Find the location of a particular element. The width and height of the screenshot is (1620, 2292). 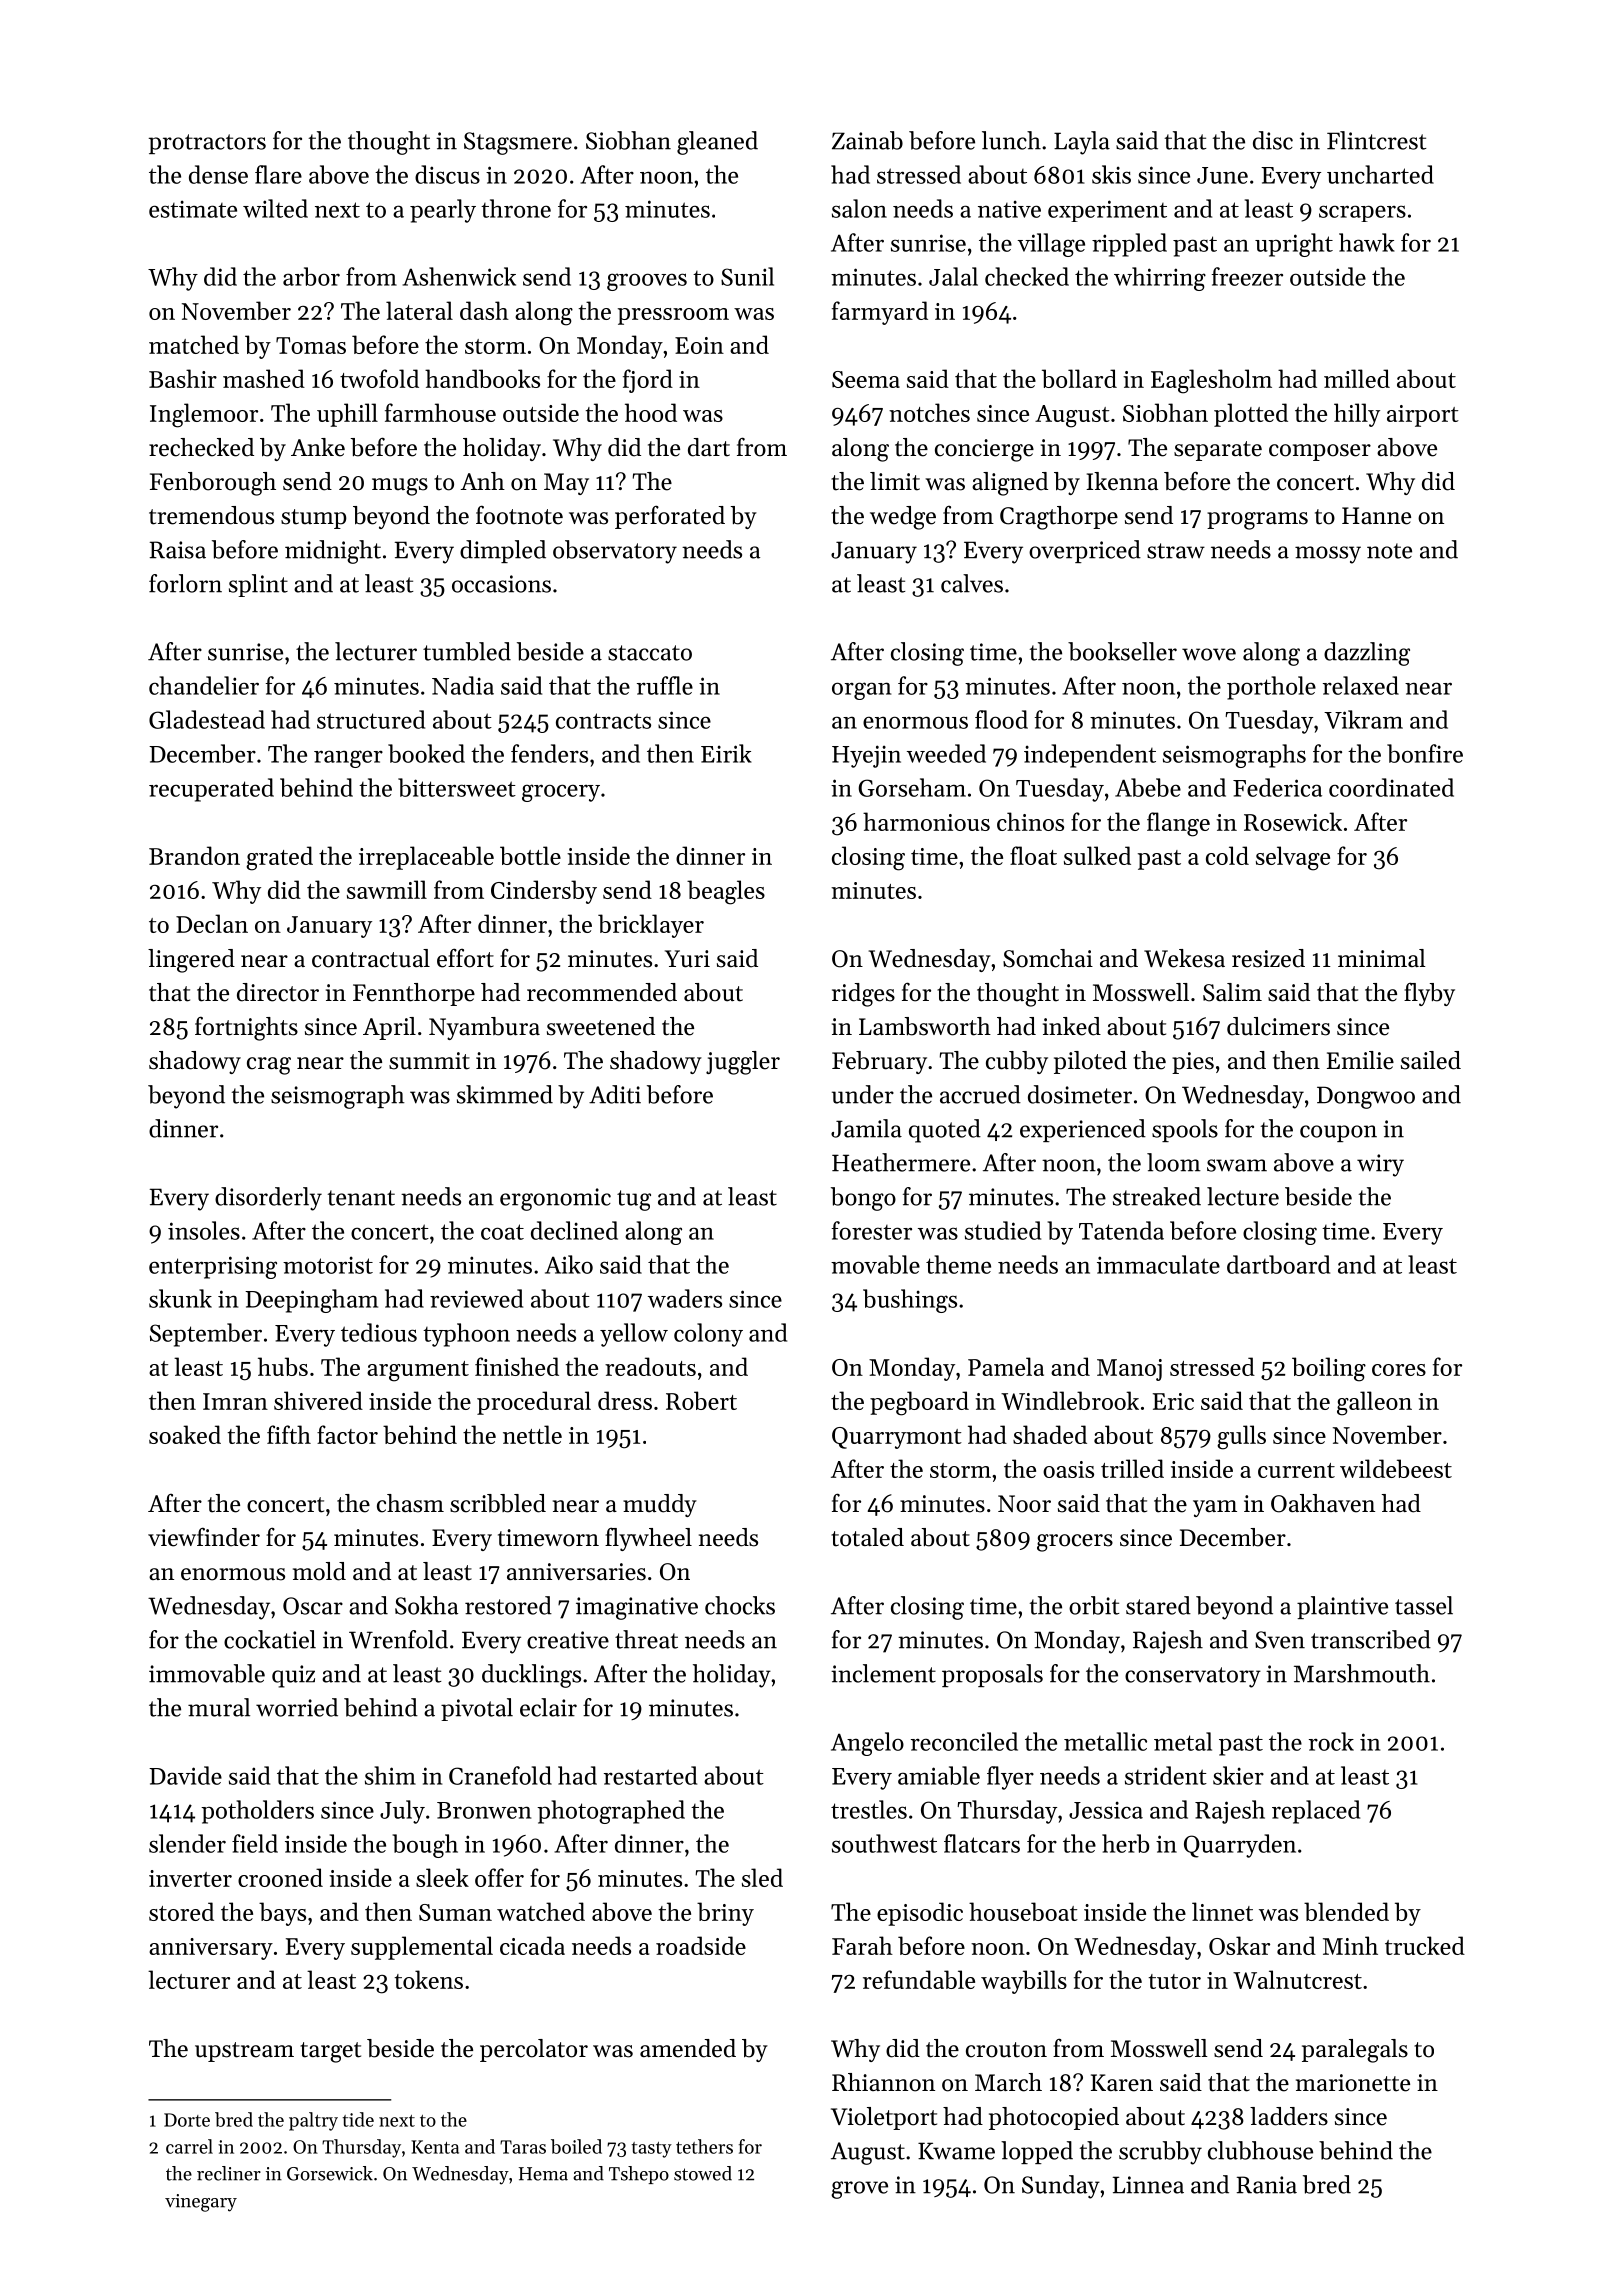

streaked is located at coordinates (1157, 1196).
